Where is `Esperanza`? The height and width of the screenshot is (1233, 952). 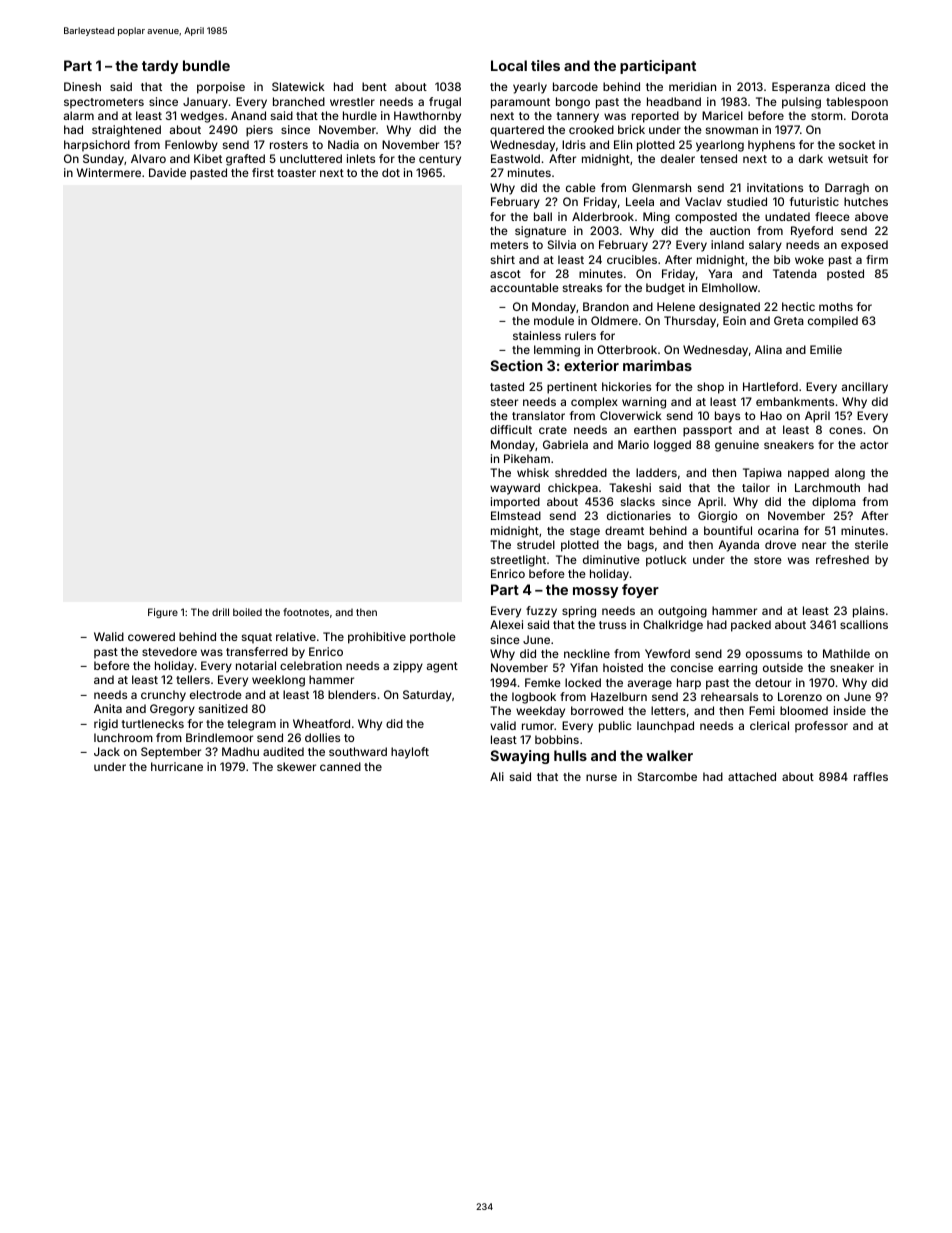
Esperanza is located at coordinates (801, 88).
